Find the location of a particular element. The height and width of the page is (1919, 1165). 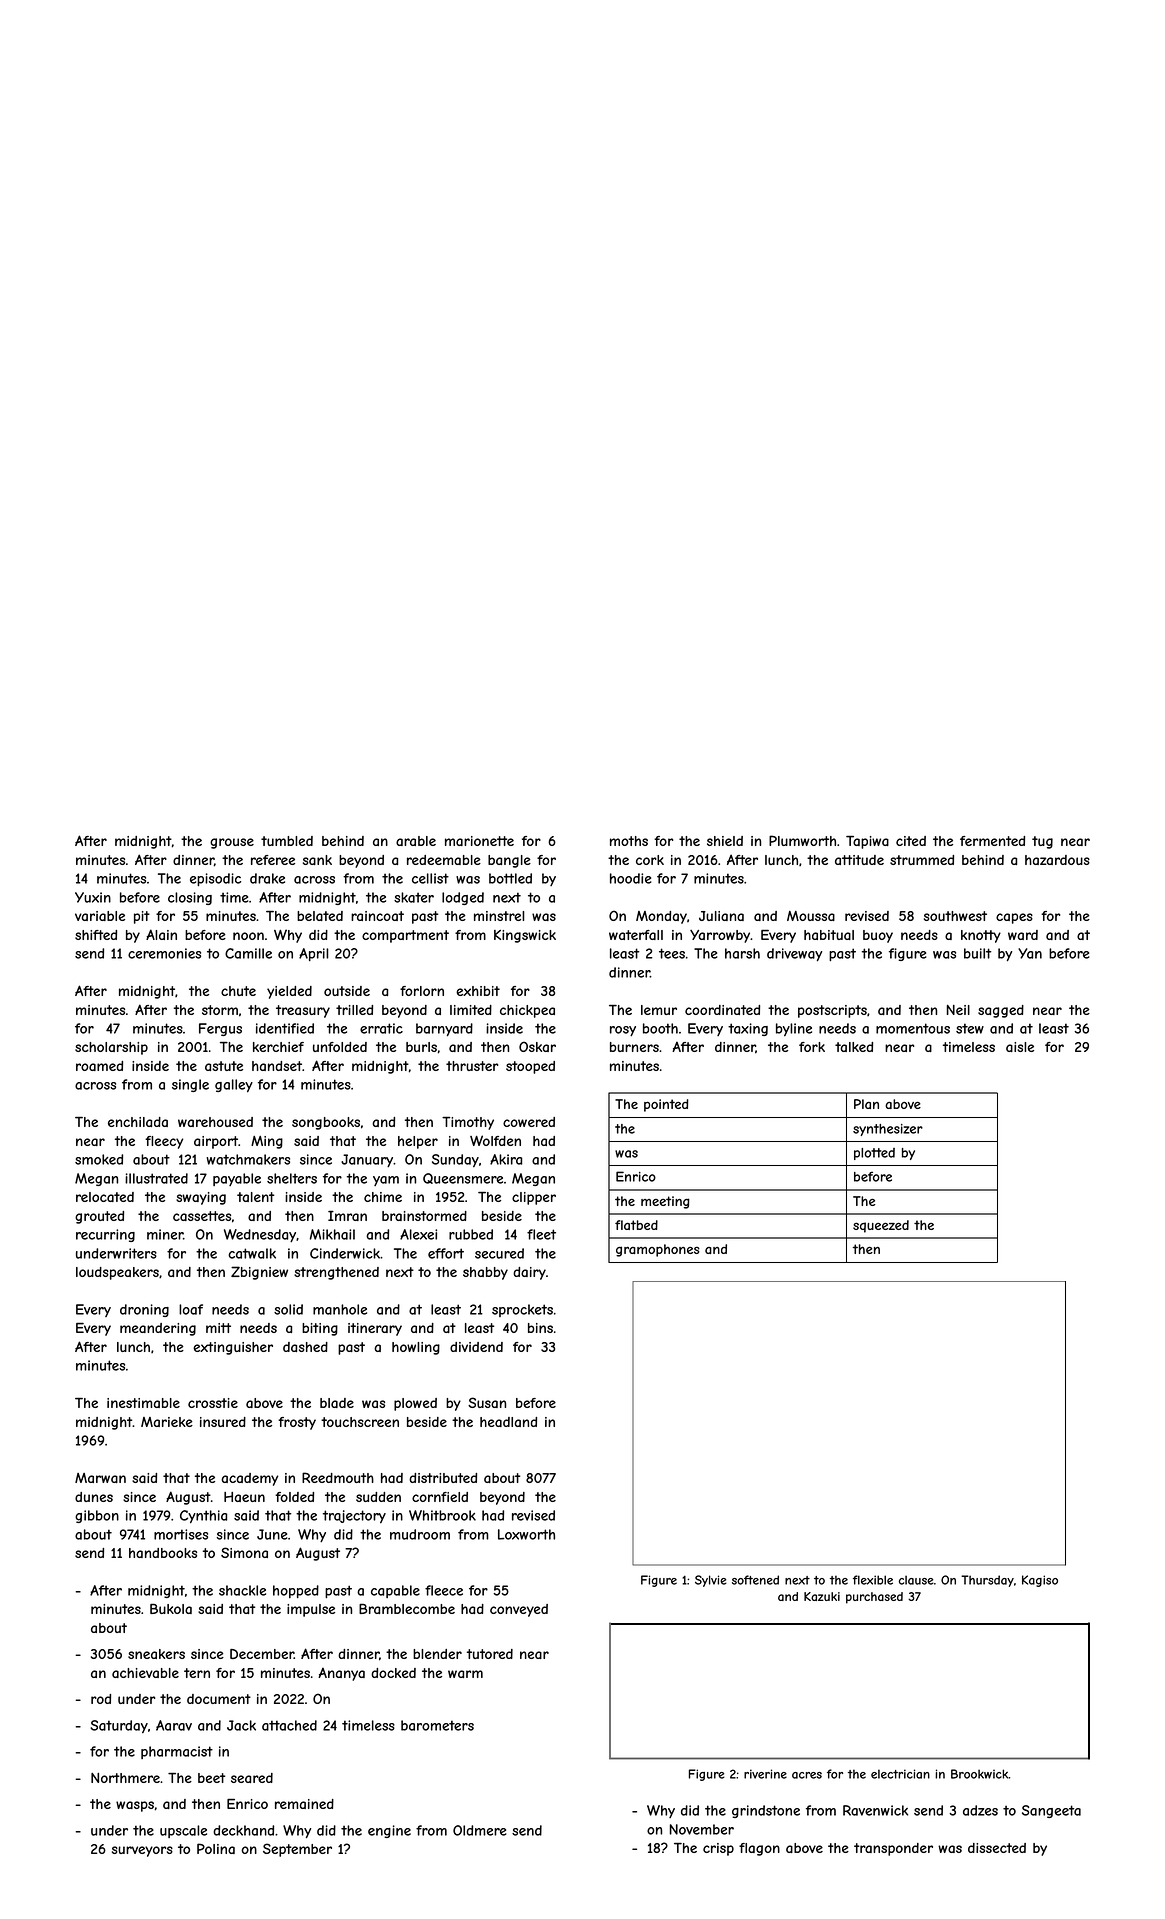

Northmere is located at coordinates (125, 1778).
